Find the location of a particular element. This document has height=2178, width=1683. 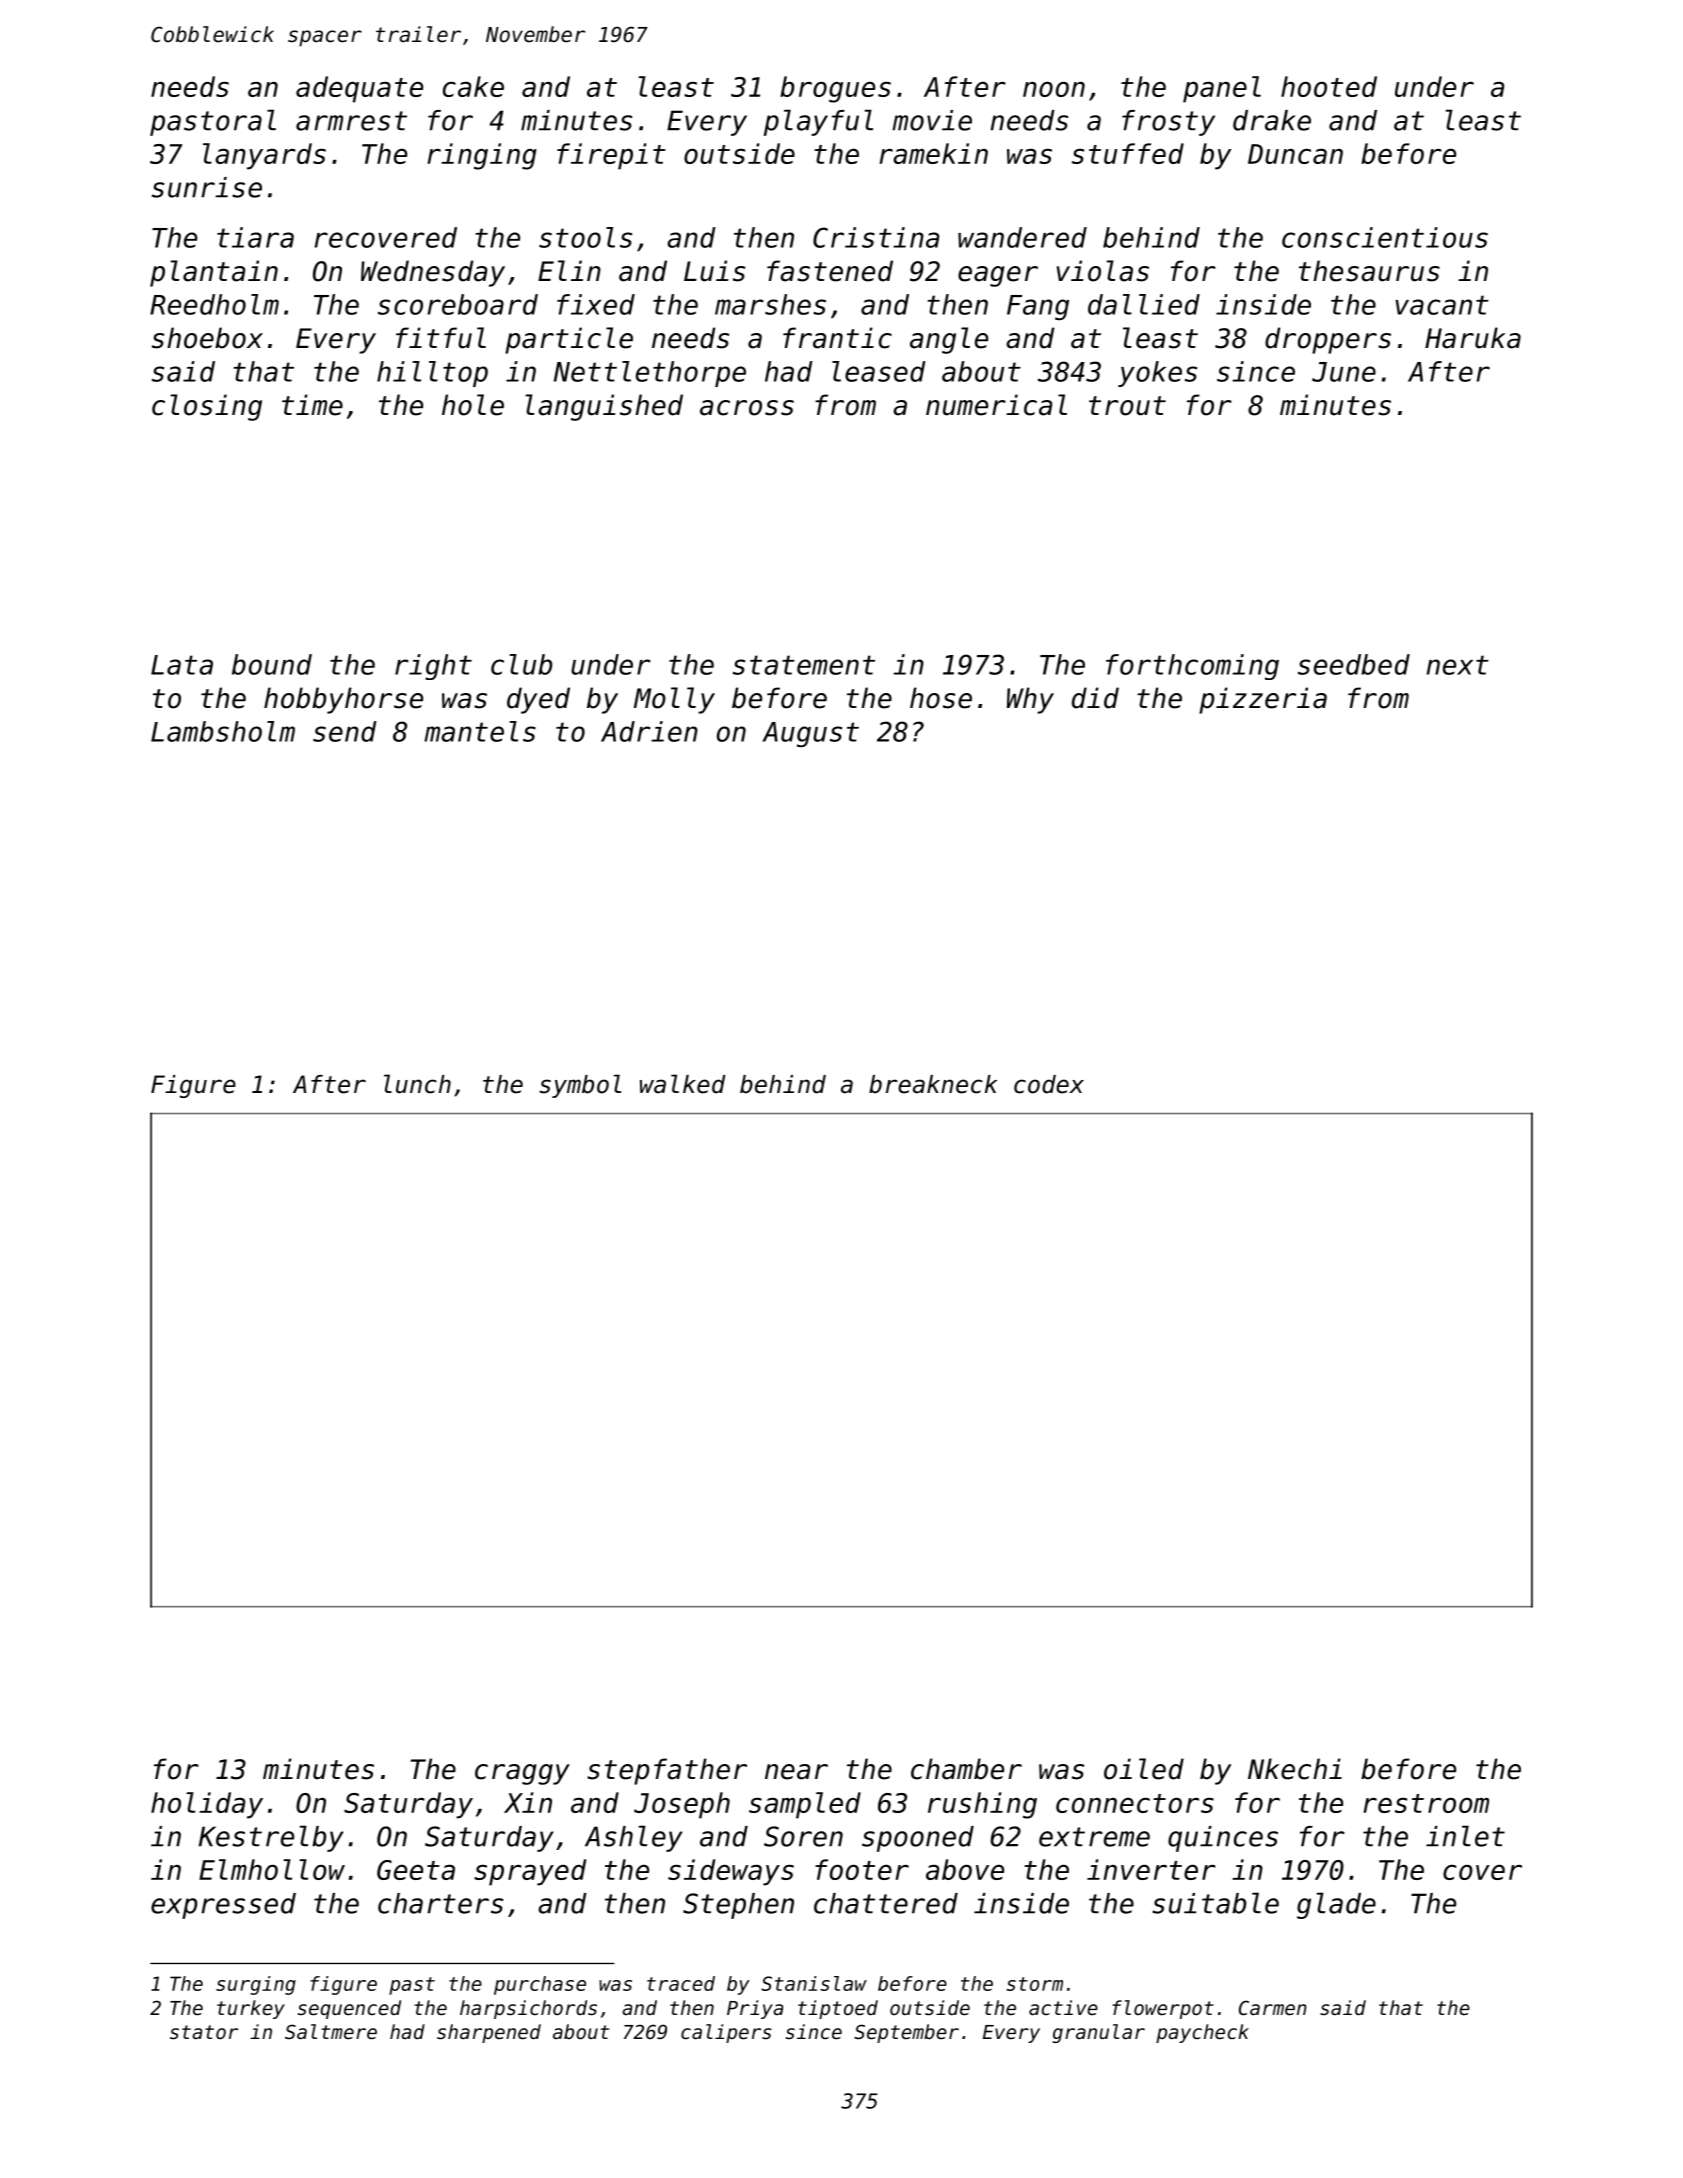

holiday is located at coordinates (207, 1805).
